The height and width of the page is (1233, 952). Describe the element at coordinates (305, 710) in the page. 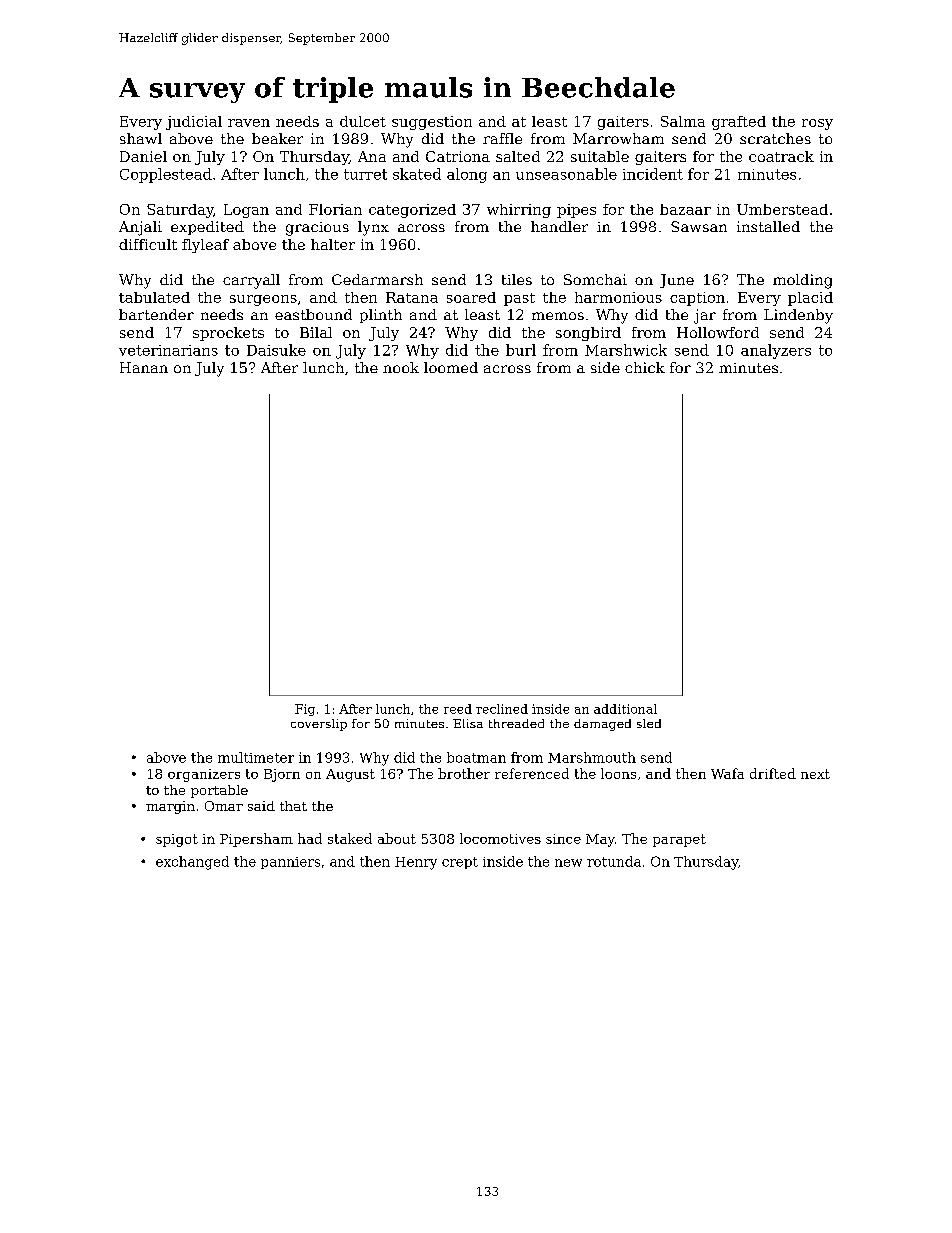

I see `Fig` at that location.
